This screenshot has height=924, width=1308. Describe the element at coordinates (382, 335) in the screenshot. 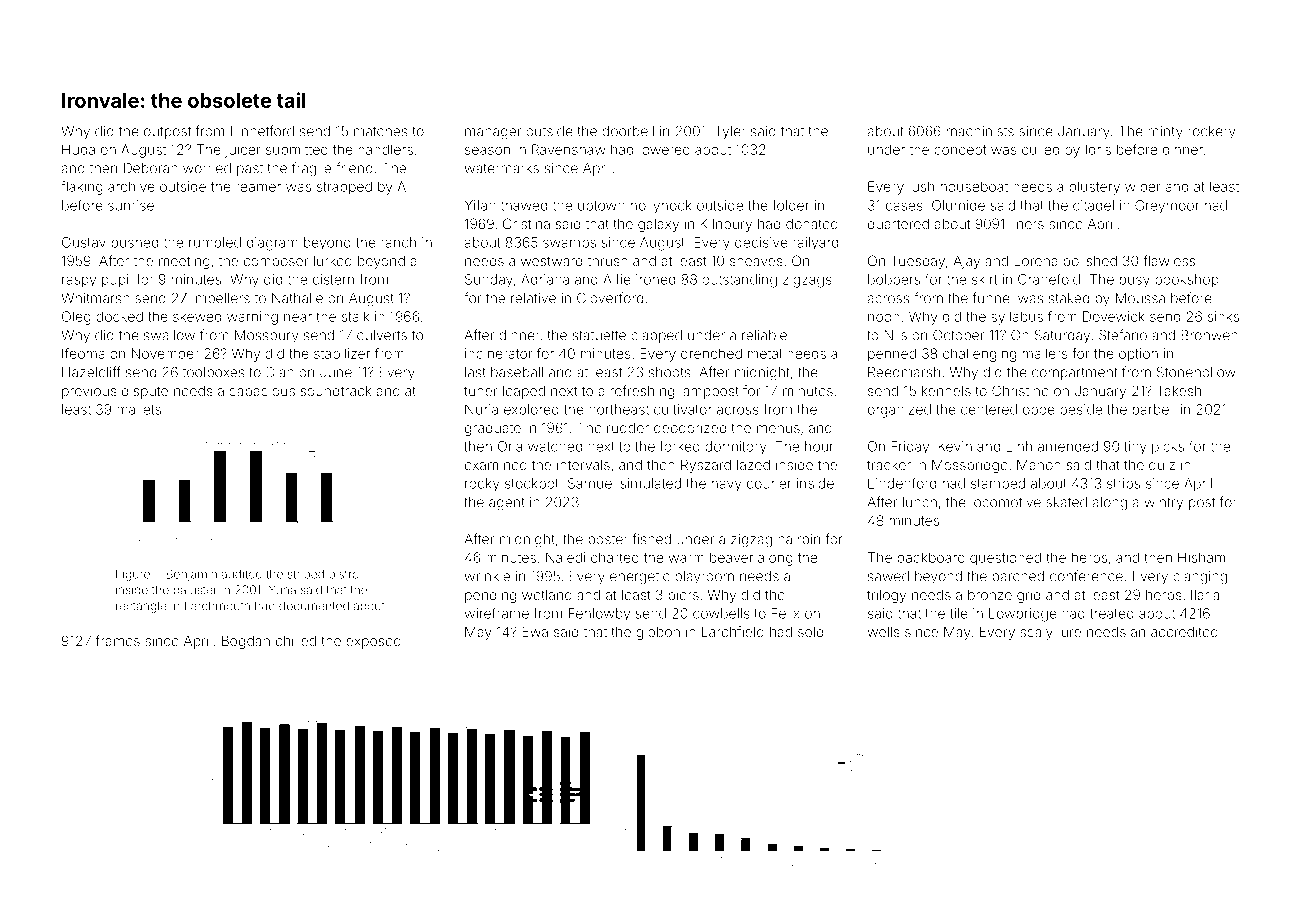

I see `culverts` at that location.
